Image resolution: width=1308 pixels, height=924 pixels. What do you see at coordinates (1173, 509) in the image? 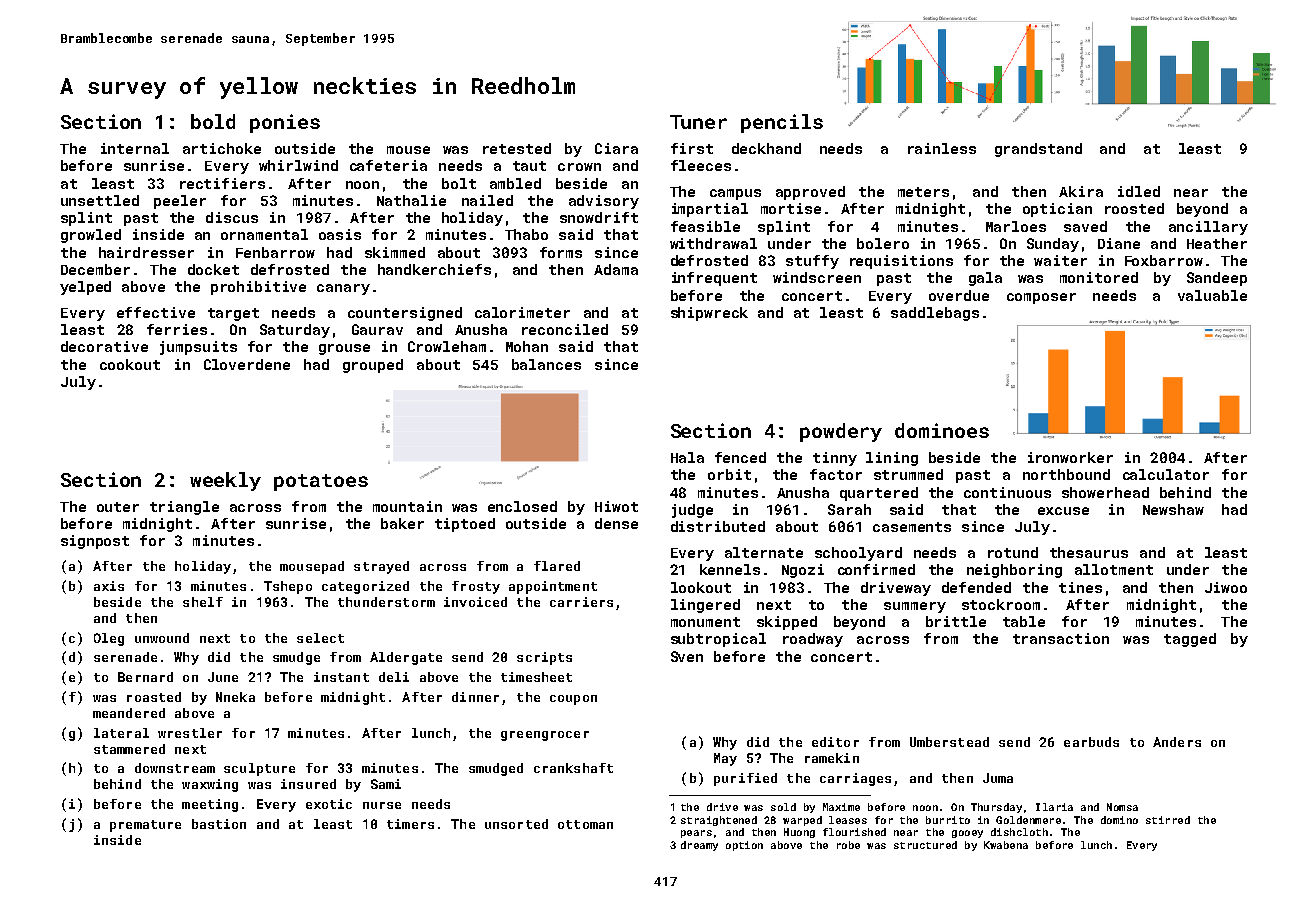
I see `Newshaw` at bounding box center [1173, 509].
